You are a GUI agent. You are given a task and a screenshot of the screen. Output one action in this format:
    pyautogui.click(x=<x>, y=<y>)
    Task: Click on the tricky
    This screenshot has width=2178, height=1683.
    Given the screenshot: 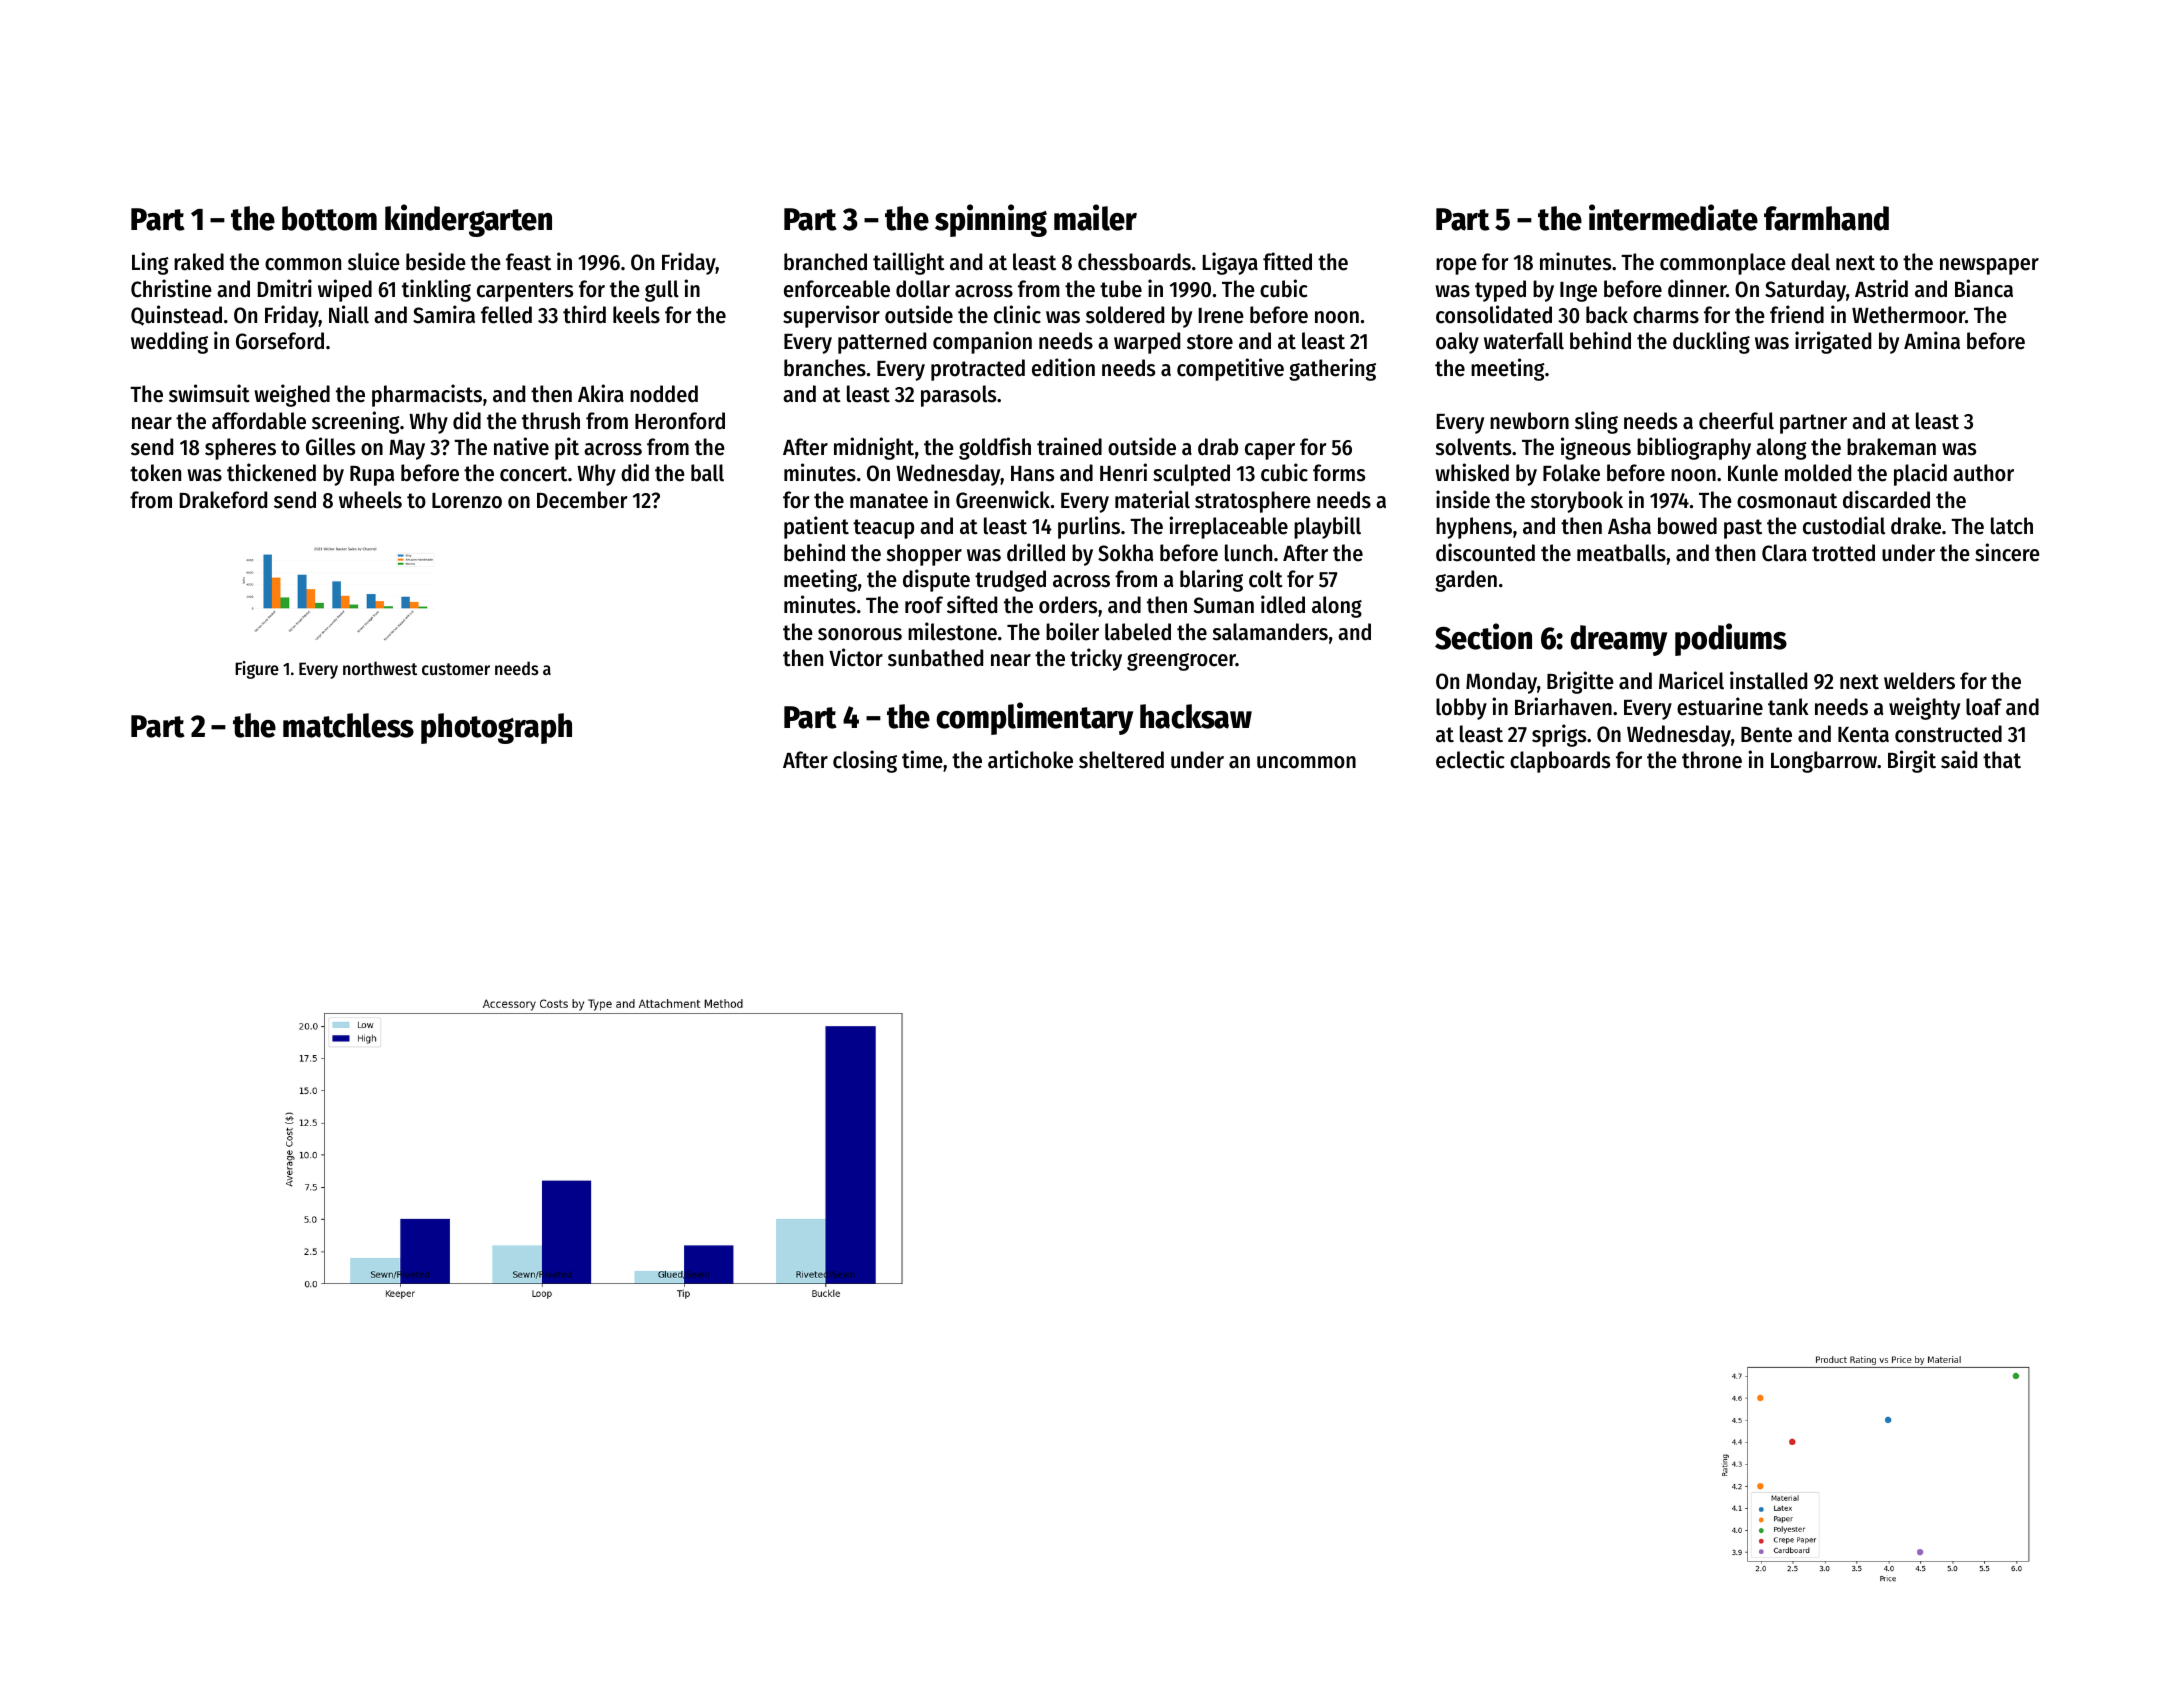 What is the action you would take?
    pyautogui.click(x=1096, y=659)
